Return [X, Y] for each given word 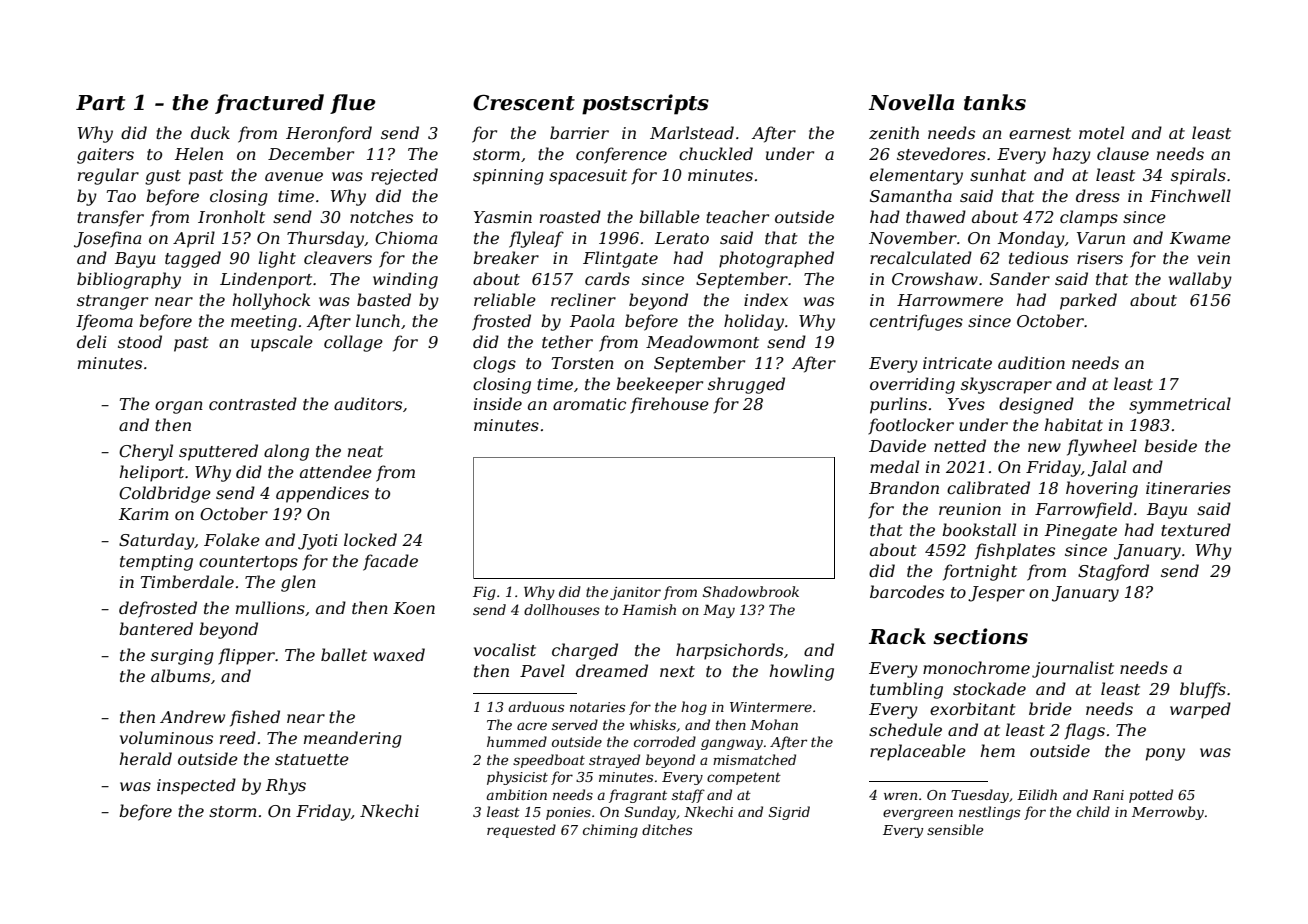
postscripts [645, 104]
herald [146, 758]
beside [1170, 445]
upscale [282, 343]
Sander [1020, 278]
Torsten [583, 363]
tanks [995, 102]
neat [365, 451]
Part [100, 103]
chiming [610, 831]
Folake [232, 539]
